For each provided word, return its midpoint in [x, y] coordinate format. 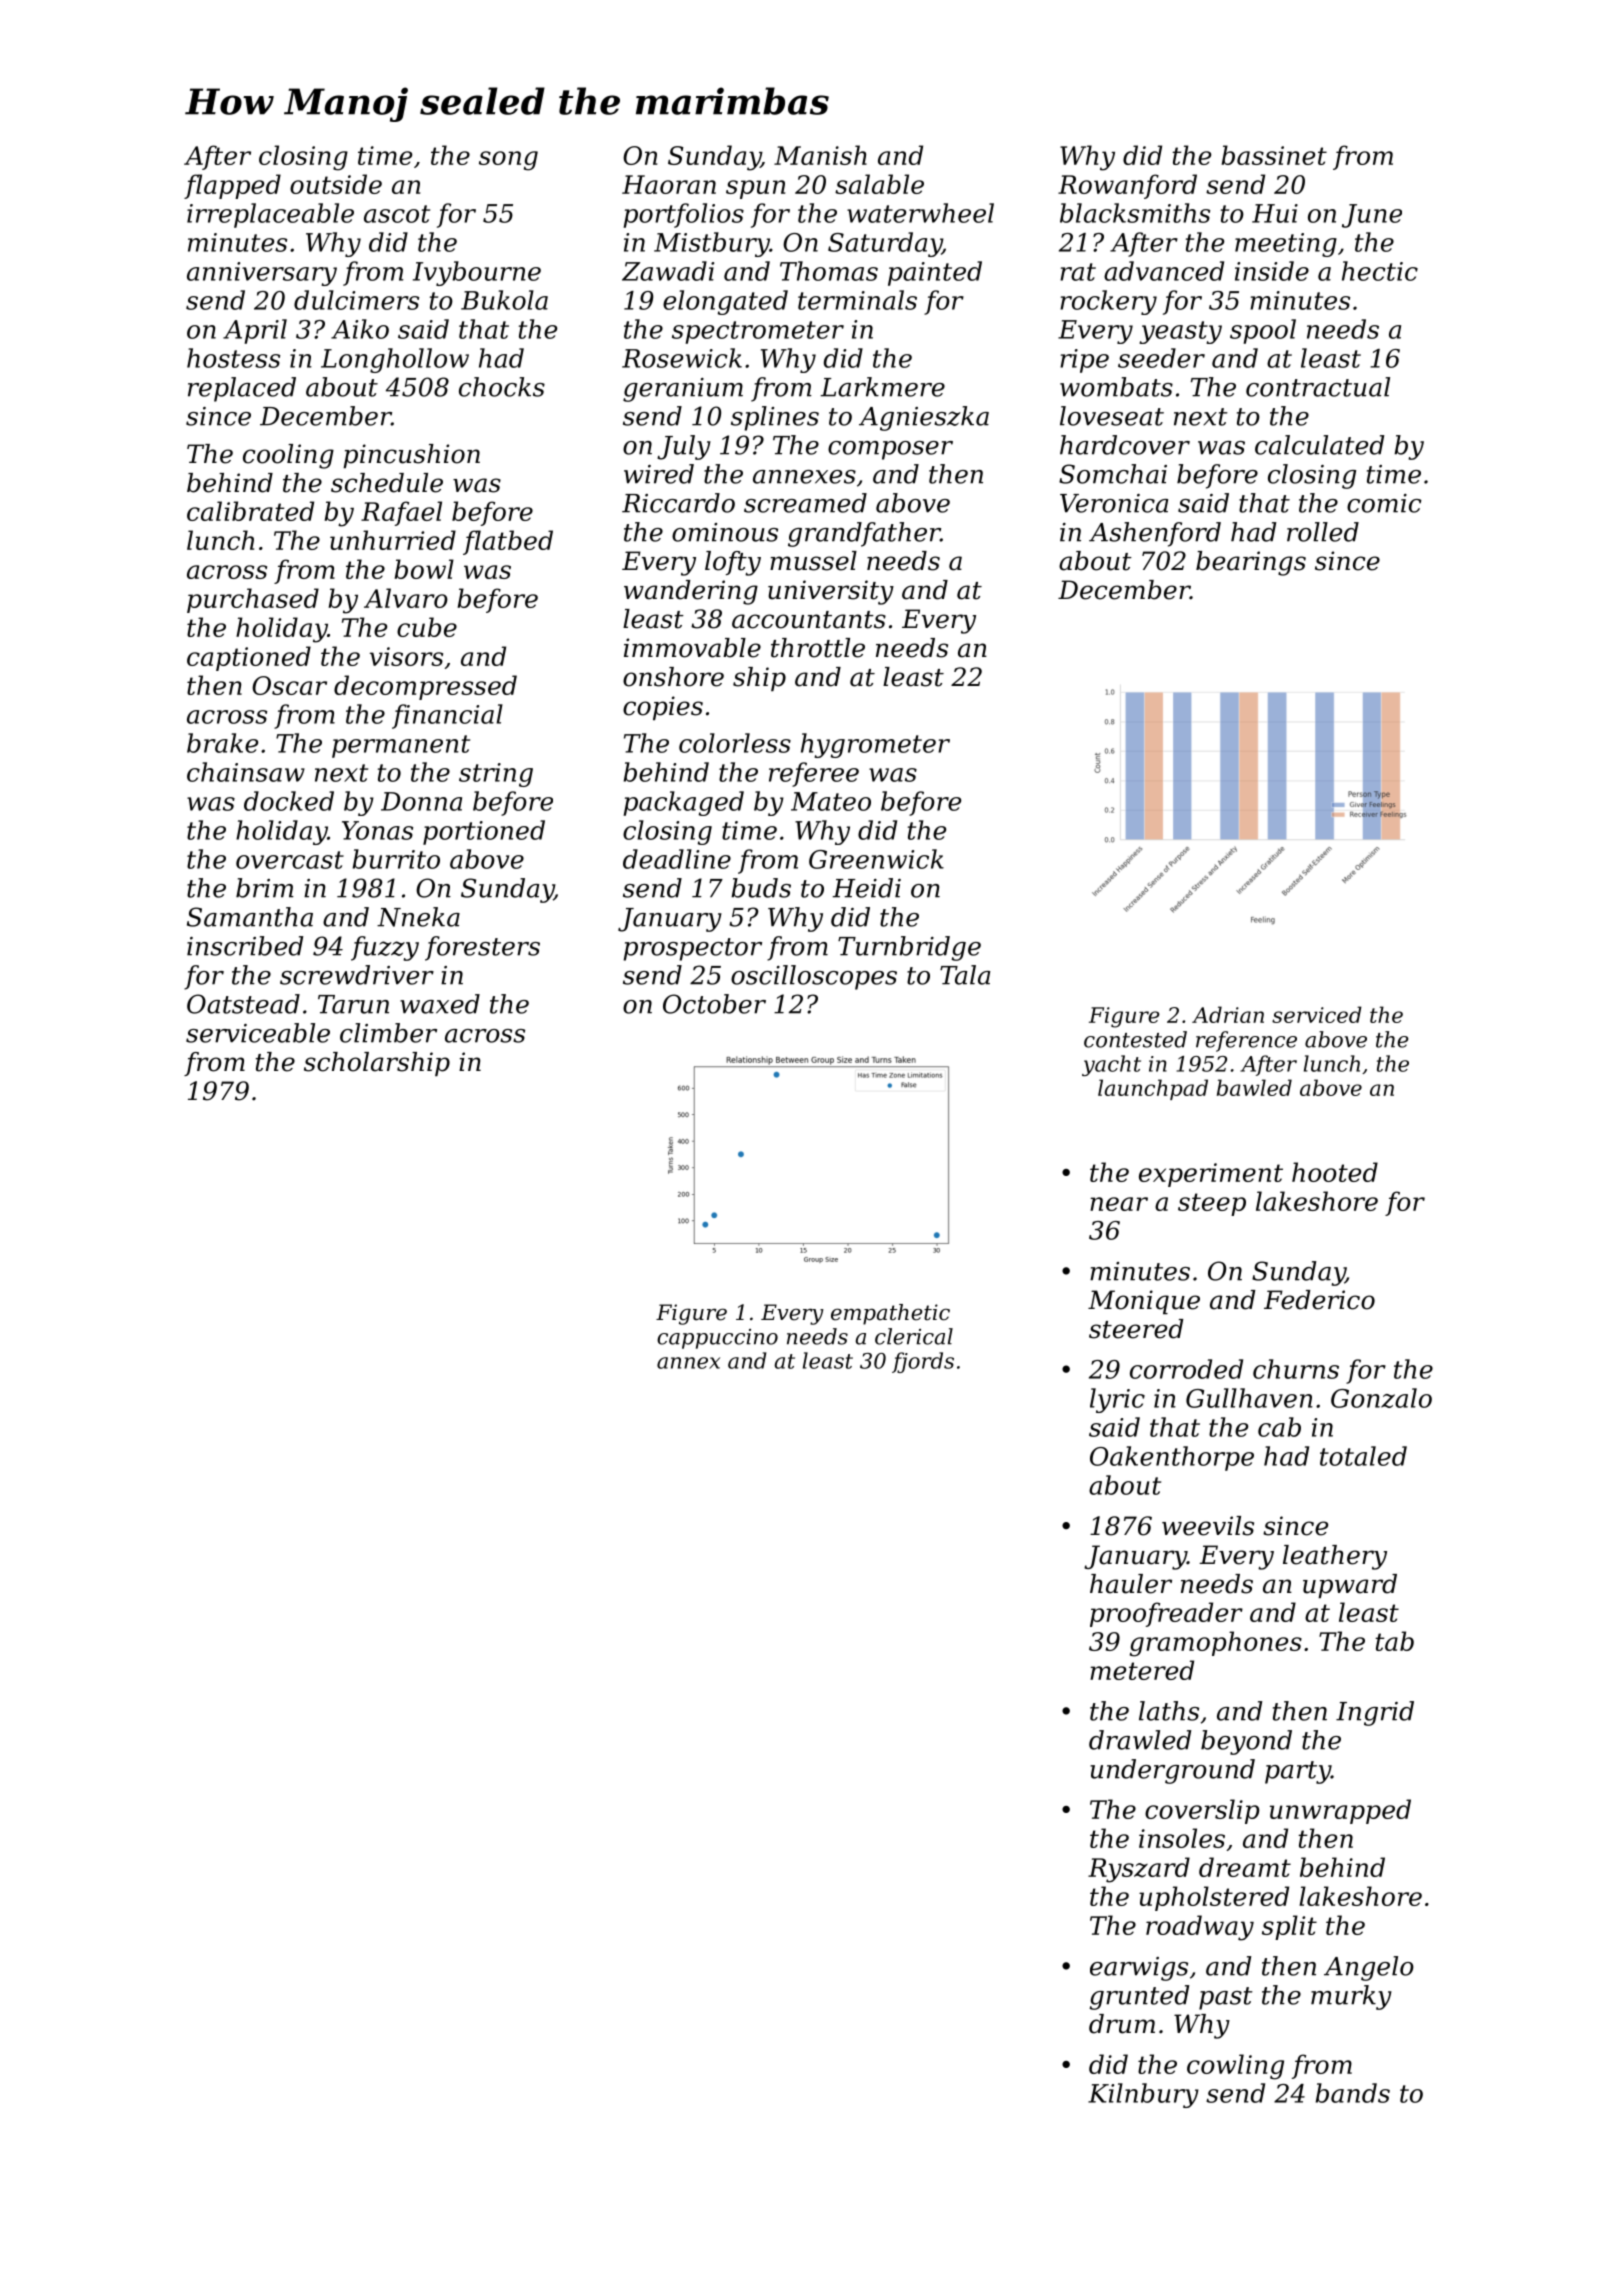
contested [1135, 1039]
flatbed [508, 542]
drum [1122, 2024]
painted [935, 273]
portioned [484, 832]
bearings [1251, 563]
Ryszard [1139, 1870]
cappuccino [717, 1339]
